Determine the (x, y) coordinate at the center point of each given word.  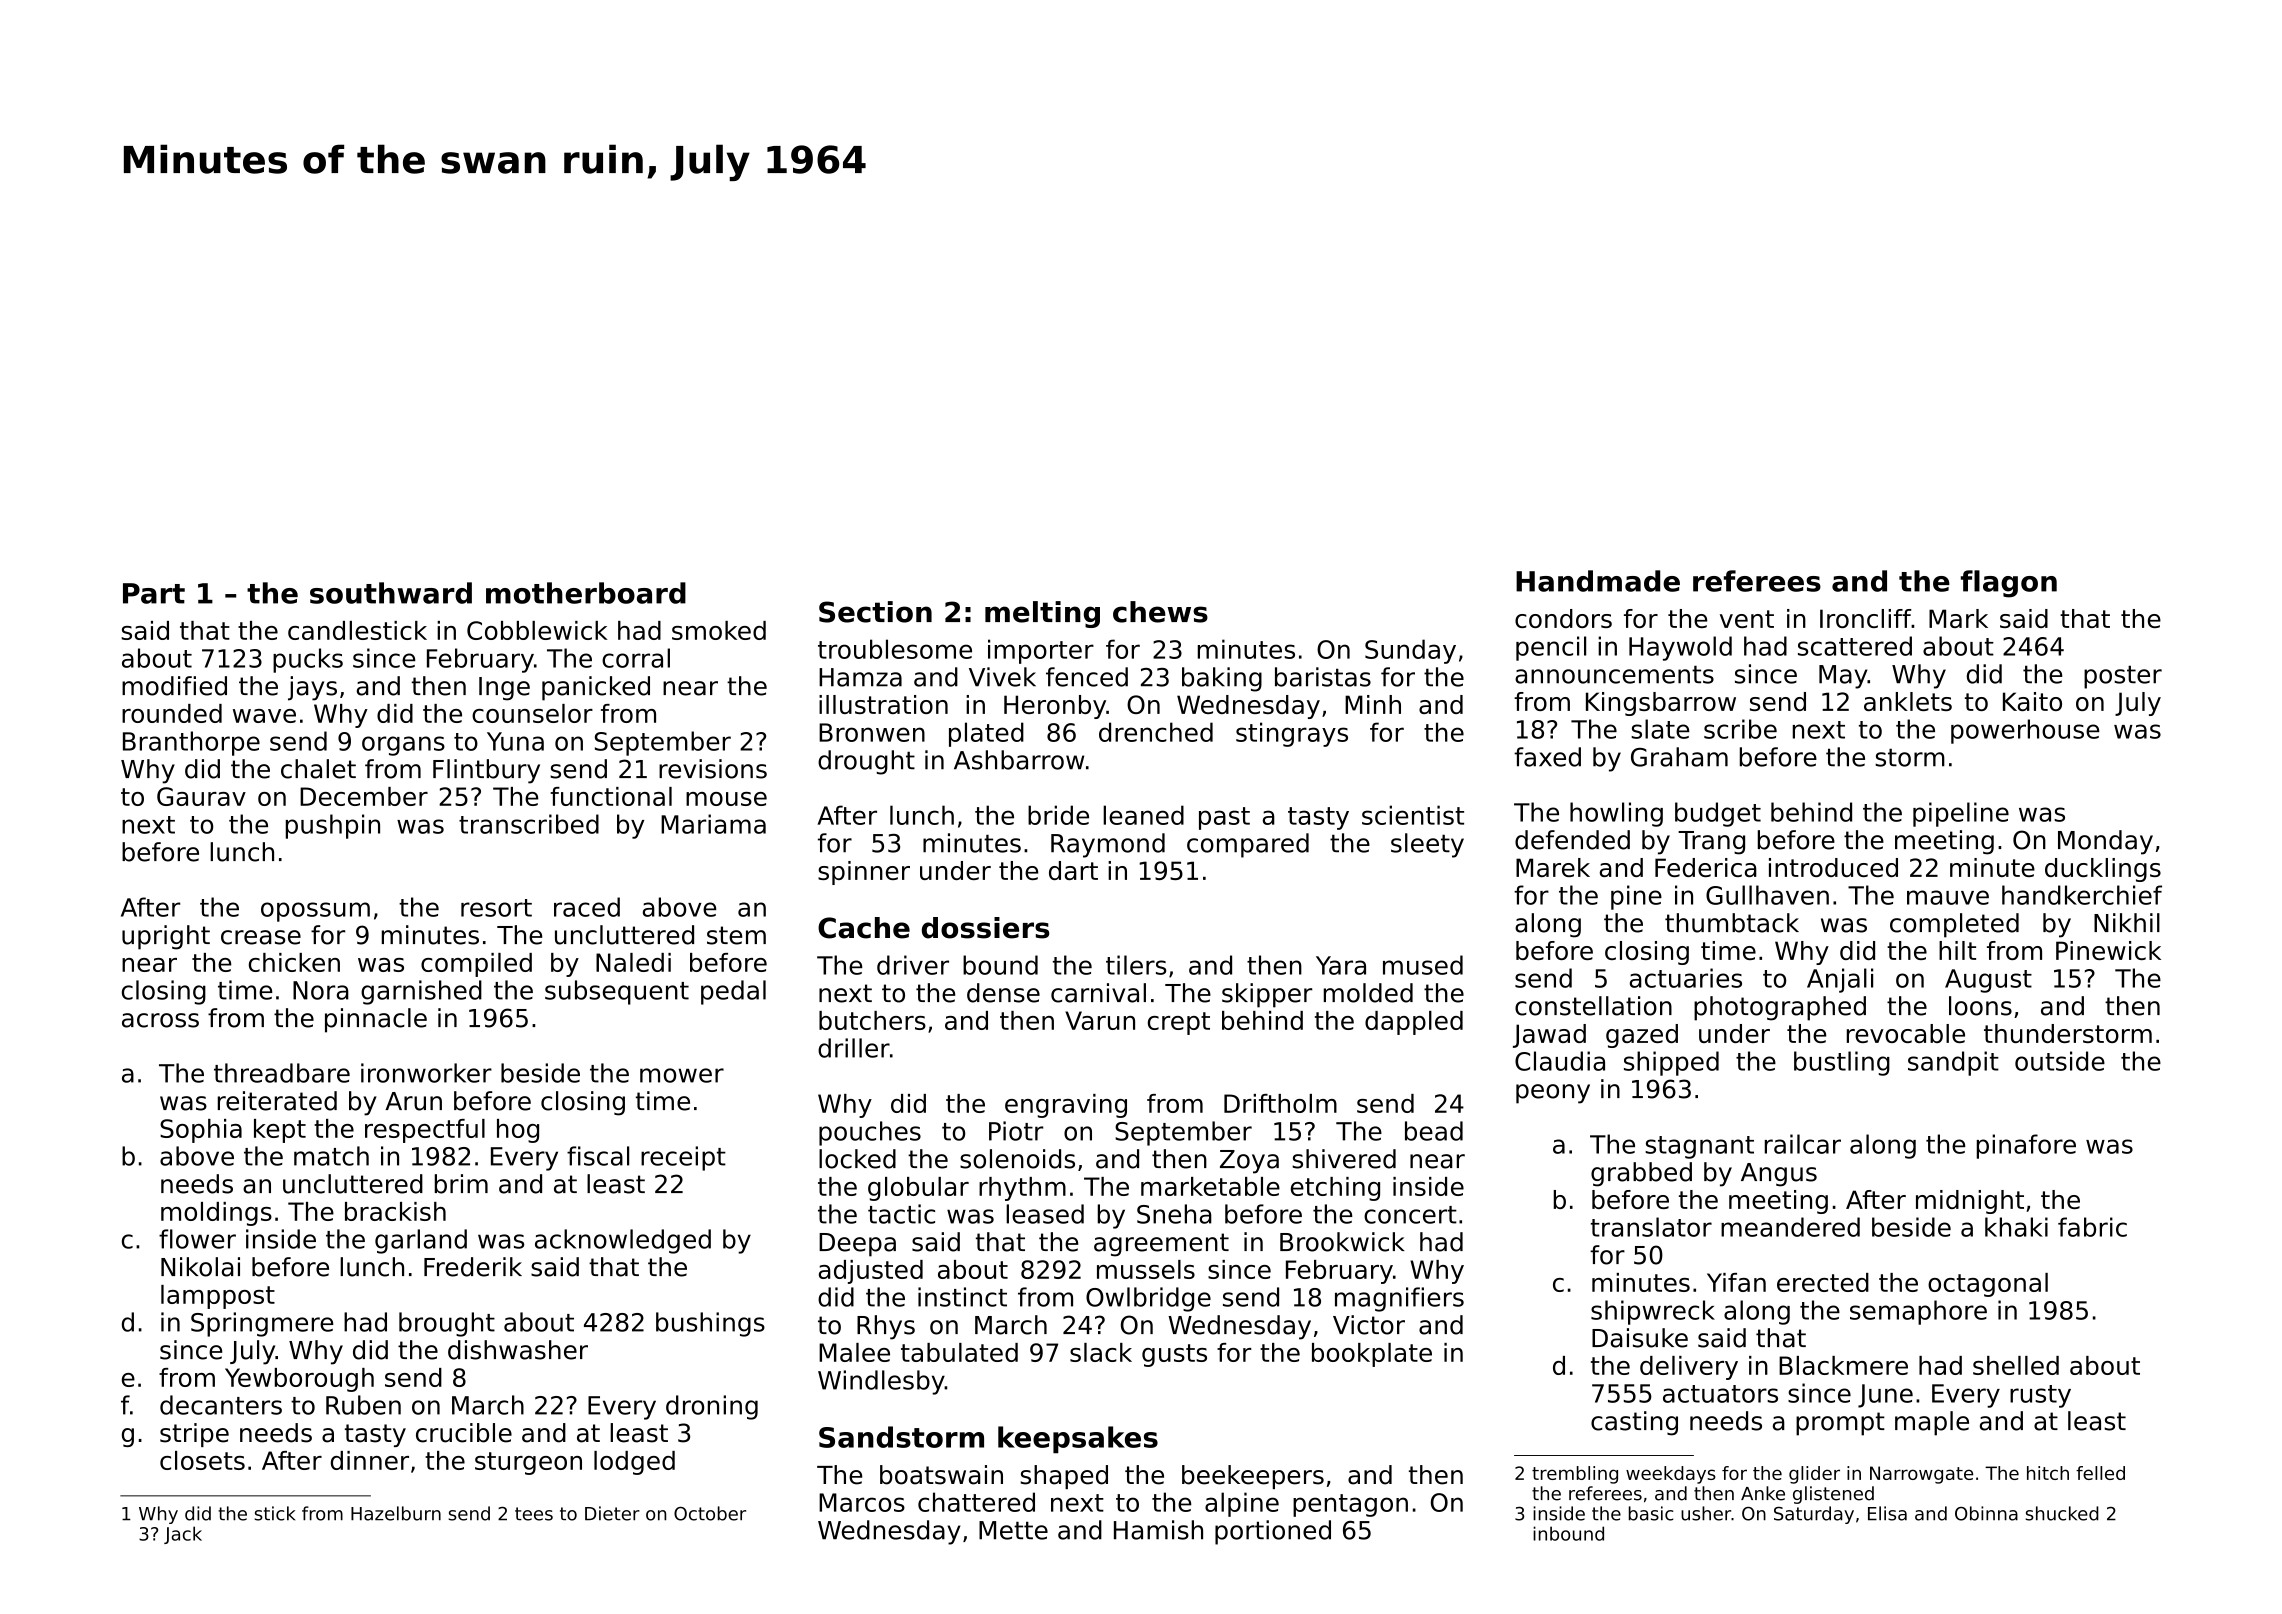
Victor (1369, 1325)
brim (461, 1184)
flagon (2009, 584)
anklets (1908, 701)
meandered (1790, 1227)
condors (1563, 618)
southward (391, 593)
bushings (710, 1324)
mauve (1948, 897)
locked (857, 1159)
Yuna (515, 741)
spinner (864, 873)
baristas (1323, 677)
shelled (2016, 1365)
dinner (370, 1460)
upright (166, 937)
